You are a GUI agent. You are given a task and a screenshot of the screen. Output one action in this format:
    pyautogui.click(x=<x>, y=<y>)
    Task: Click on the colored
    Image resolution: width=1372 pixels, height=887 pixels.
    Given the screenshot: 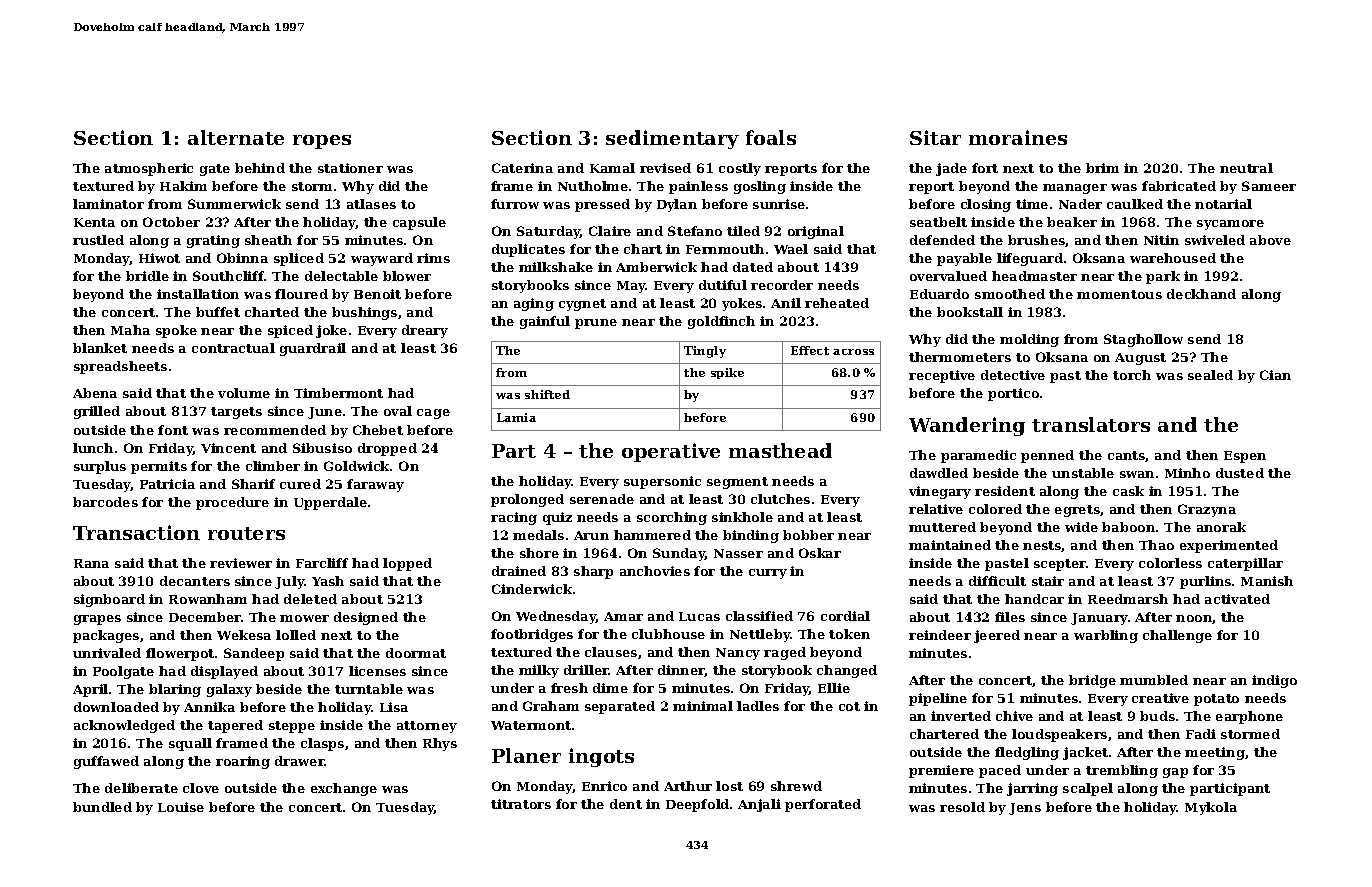 What is the action you would take?
    pyautogui.click(x=995, y=509)
